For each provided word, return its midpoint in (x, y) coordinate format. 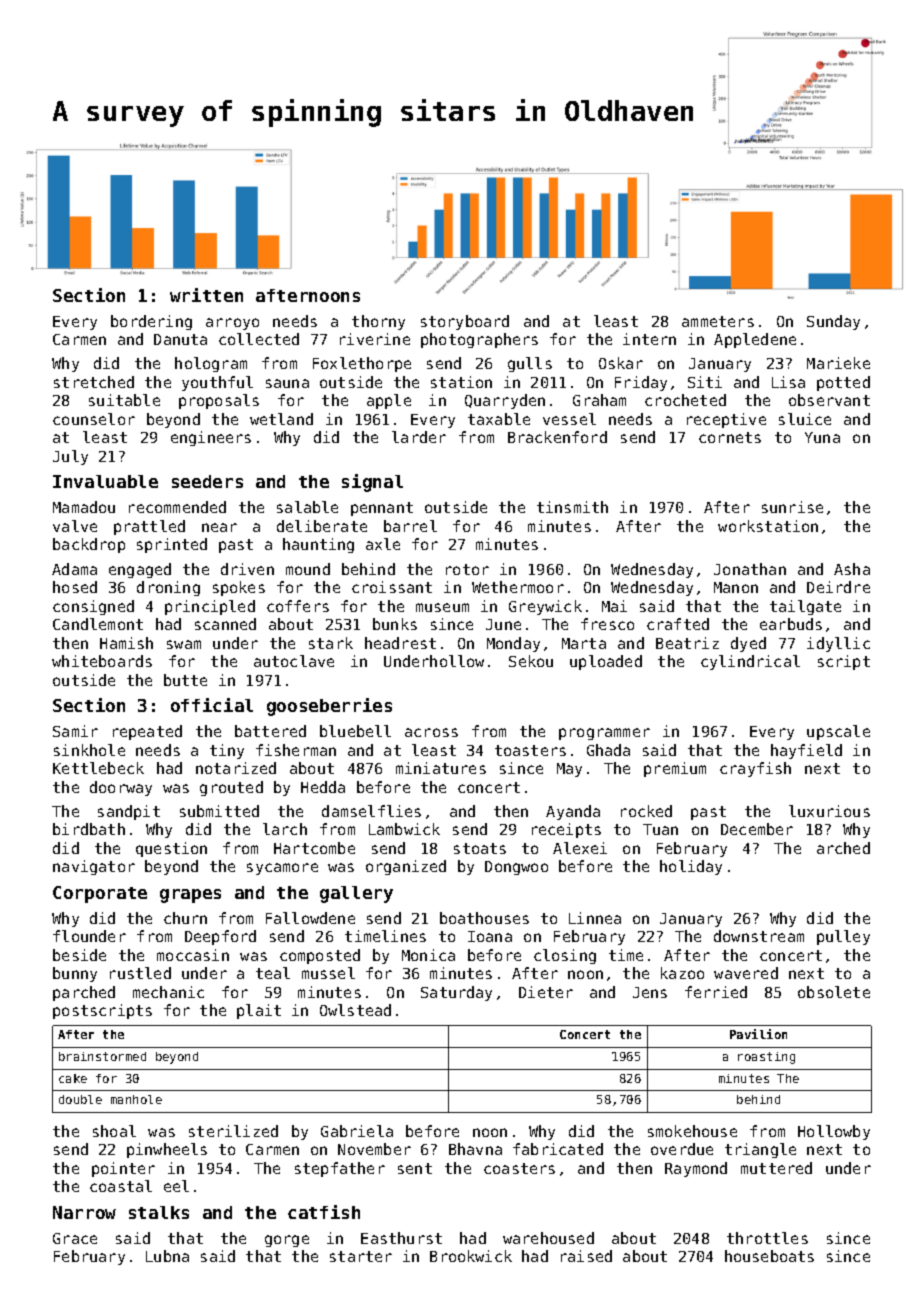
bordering (151, 322)
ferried (716, 992)
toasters (530, 750)
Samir (75, 731)
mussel (328, 973)
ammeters (718, 321)
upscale (838, 732)
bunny (75, 974)
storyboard (465, 322)
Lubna (167, 1256)
